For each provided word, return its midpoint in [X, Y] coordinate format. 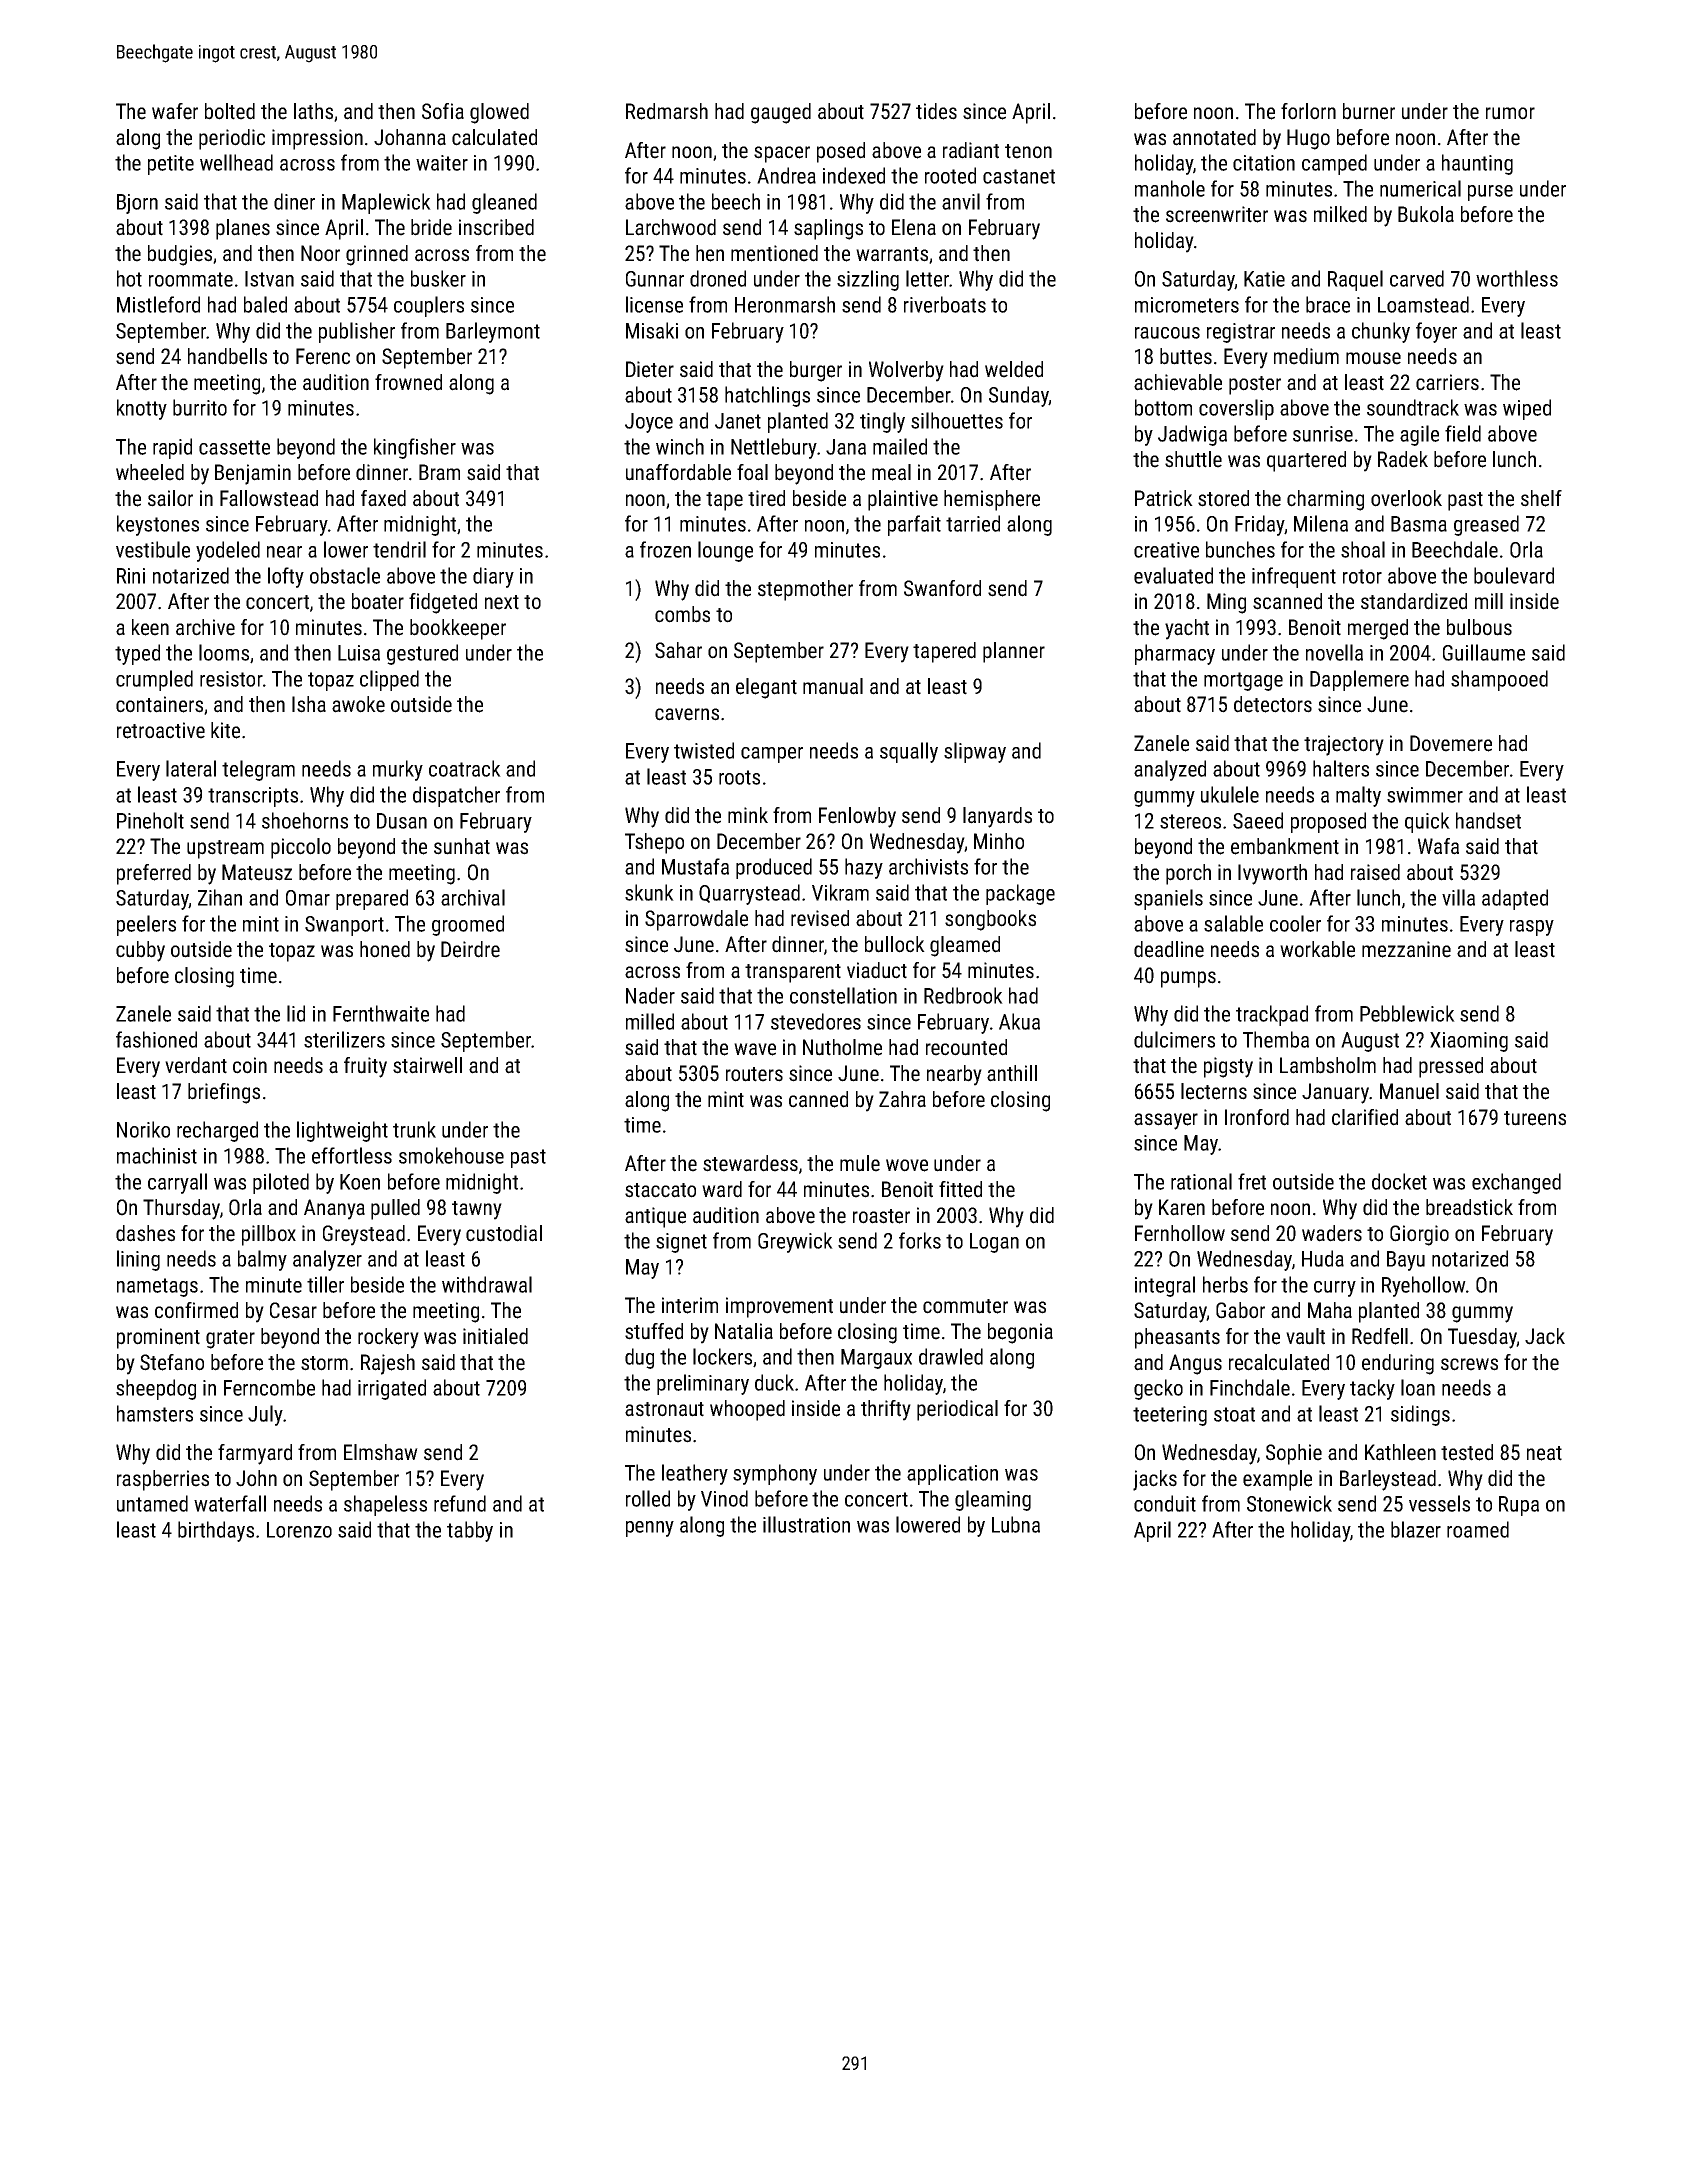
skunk [649, 892]
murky [398, 770]
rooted [950, 175]
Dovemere [1451, 743]
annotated [1214, 137]
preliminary [703, 1384]
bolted [230, 111]
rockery [388, 1338]
